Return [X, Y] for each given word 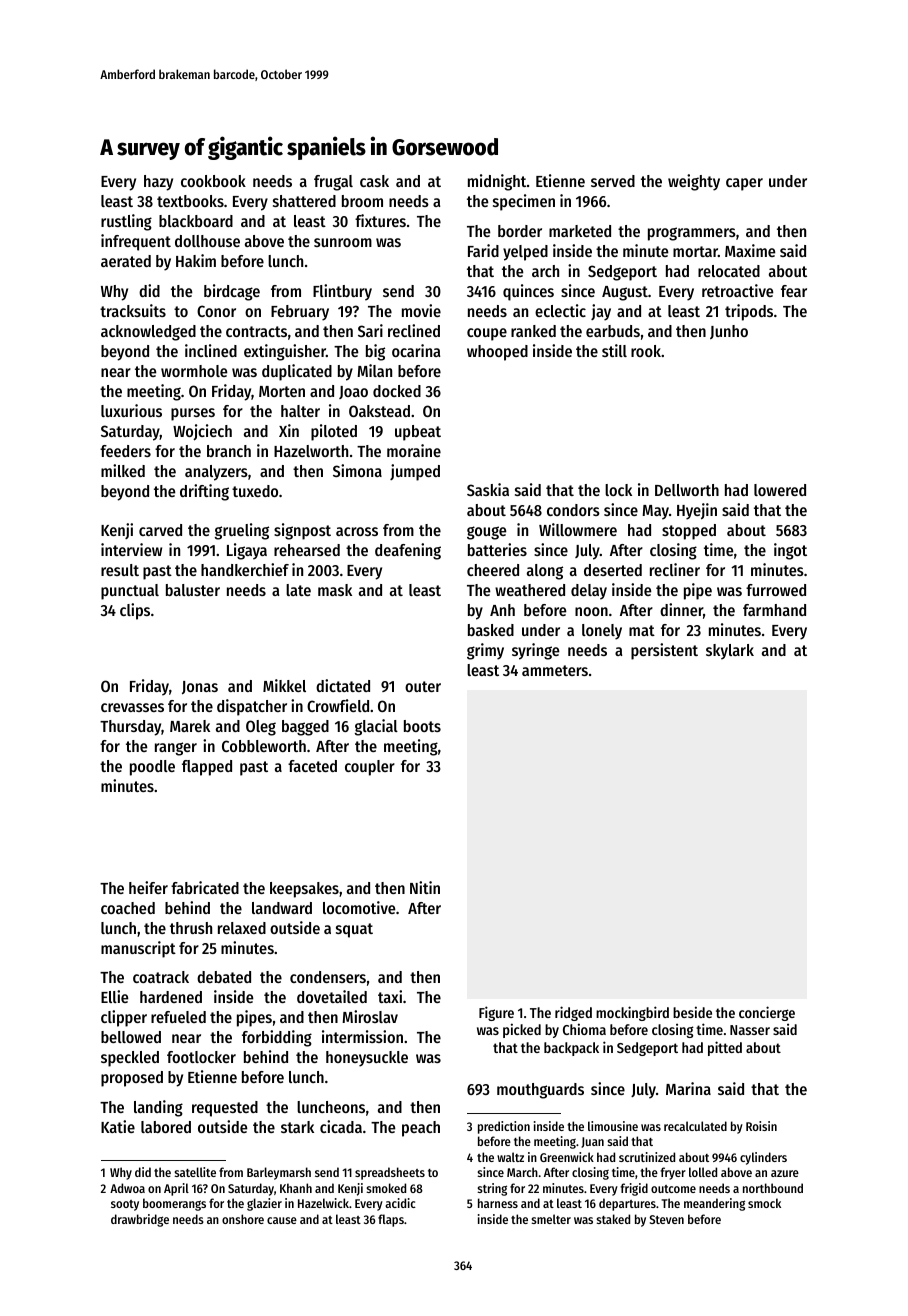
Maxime [750, 250]
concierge [767, 1013]
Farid [483, 250]
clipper [124, 1018]
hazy [158, 183]
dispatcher [252, 707]
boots [422, 726]
